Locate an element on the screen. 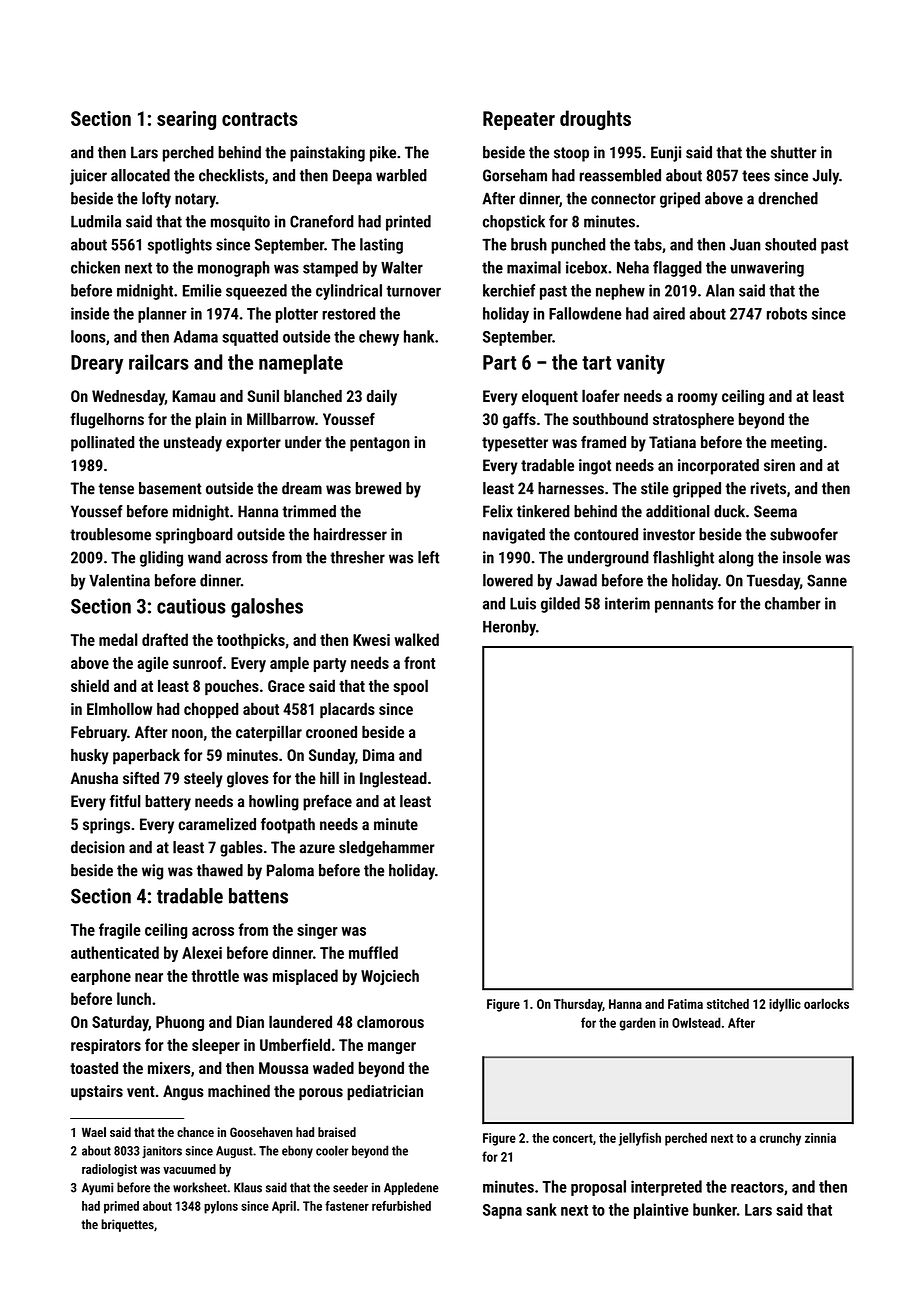 The width and height of the screenshot is (924, 1314). Sapna is located at coordinates (502, 1211).
